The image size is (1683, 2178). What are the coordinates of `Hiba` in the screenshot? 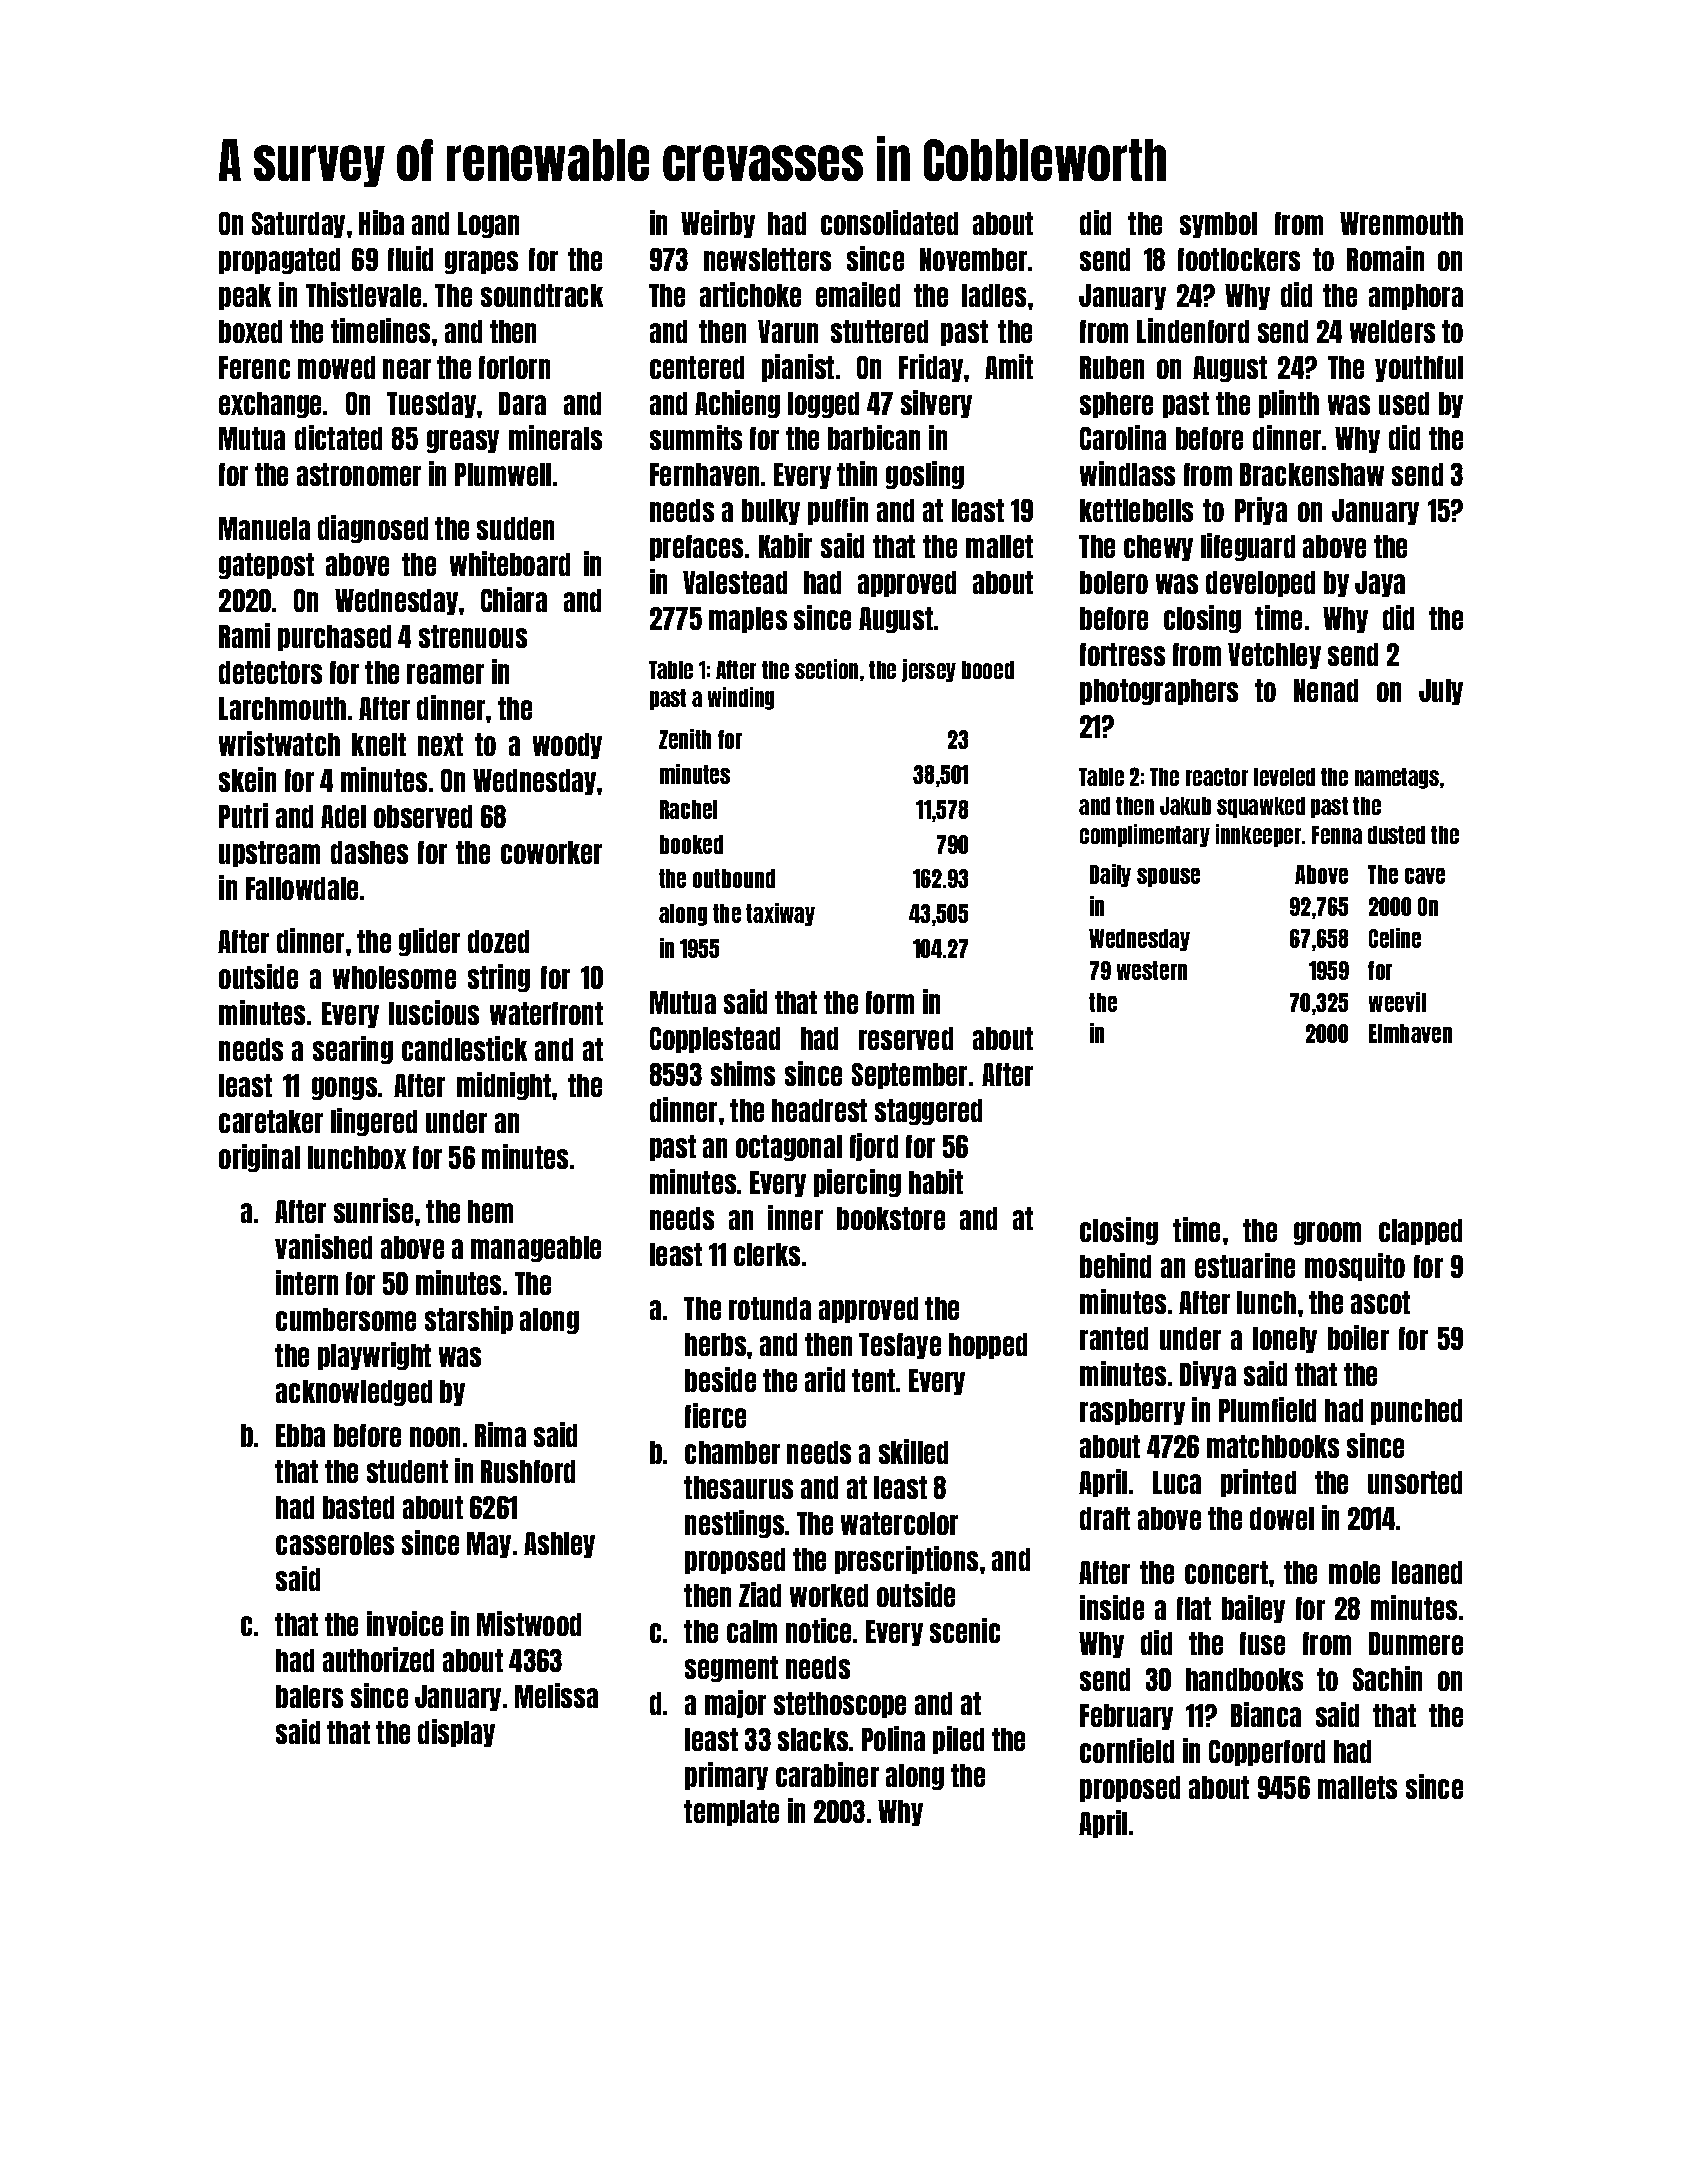 It's located at (381, 222).
